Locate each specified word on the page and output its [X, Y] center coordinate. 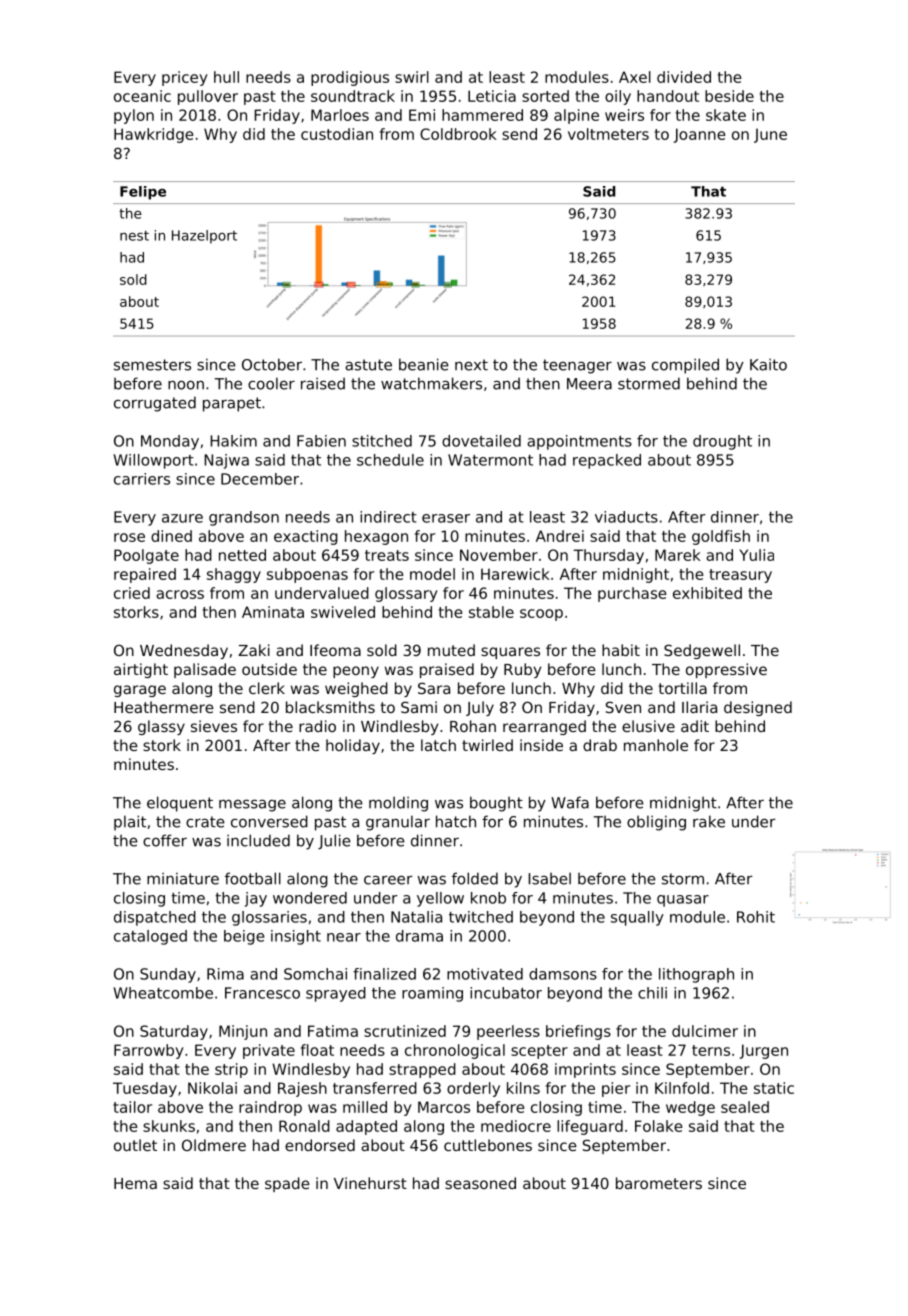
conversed [269, 821]
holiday [353, 746]
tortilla [682, 688]
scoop [541, 615]
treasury [740, 576]
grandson [244, 518]
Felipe [143, 193]
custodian [337, 134]
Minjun [243, 1032]
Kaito [768, 364]
